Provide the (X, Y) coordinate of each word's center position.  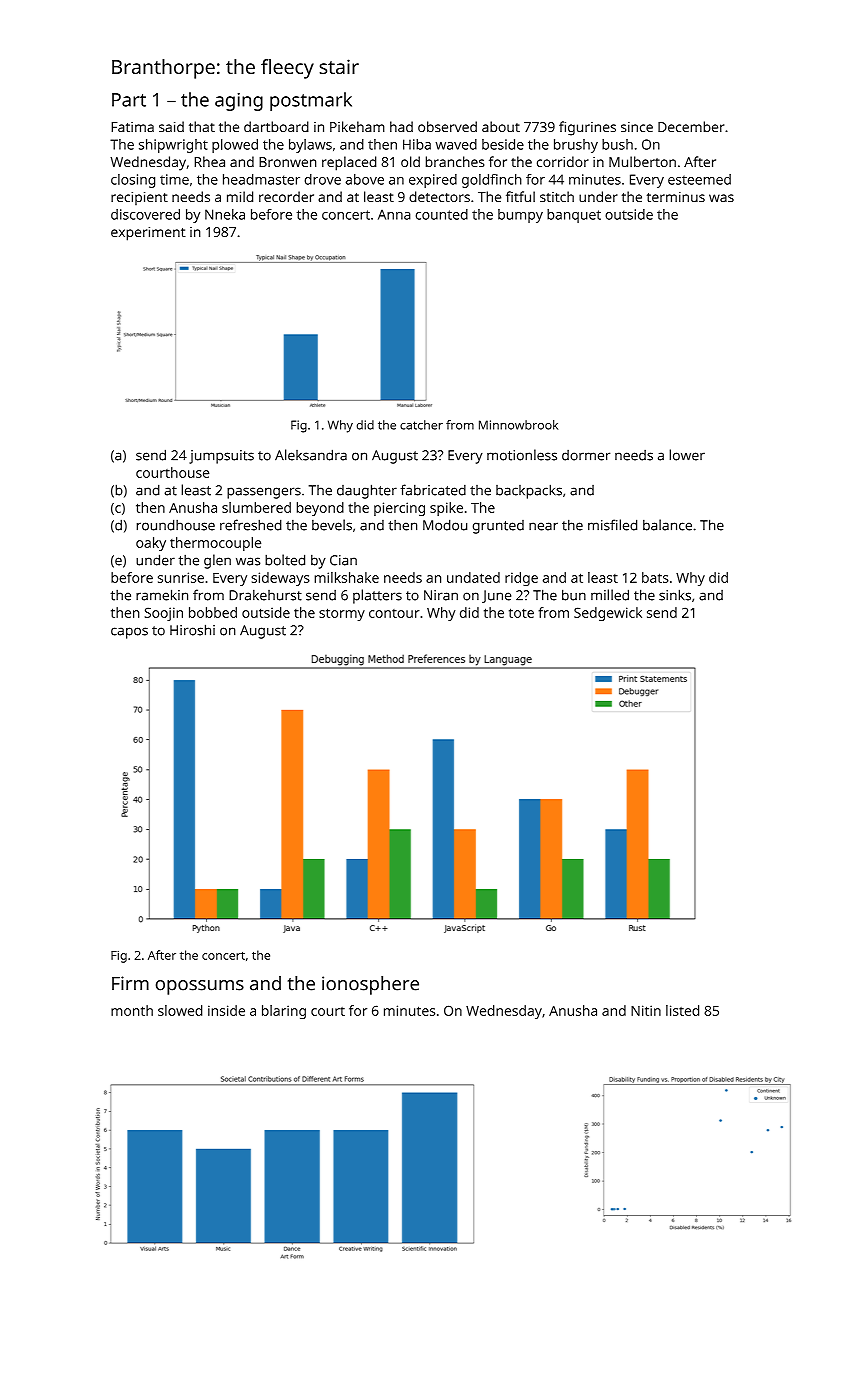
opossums (200, 987)
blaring (284, 1012)
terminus (676, 197)
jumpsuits (221, 457)
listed (682, 1010)
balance (667, 525)
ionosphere (370, 985)
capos (129, 633)
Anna (394, 214)
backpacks (529, 491)
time (174, 179)
